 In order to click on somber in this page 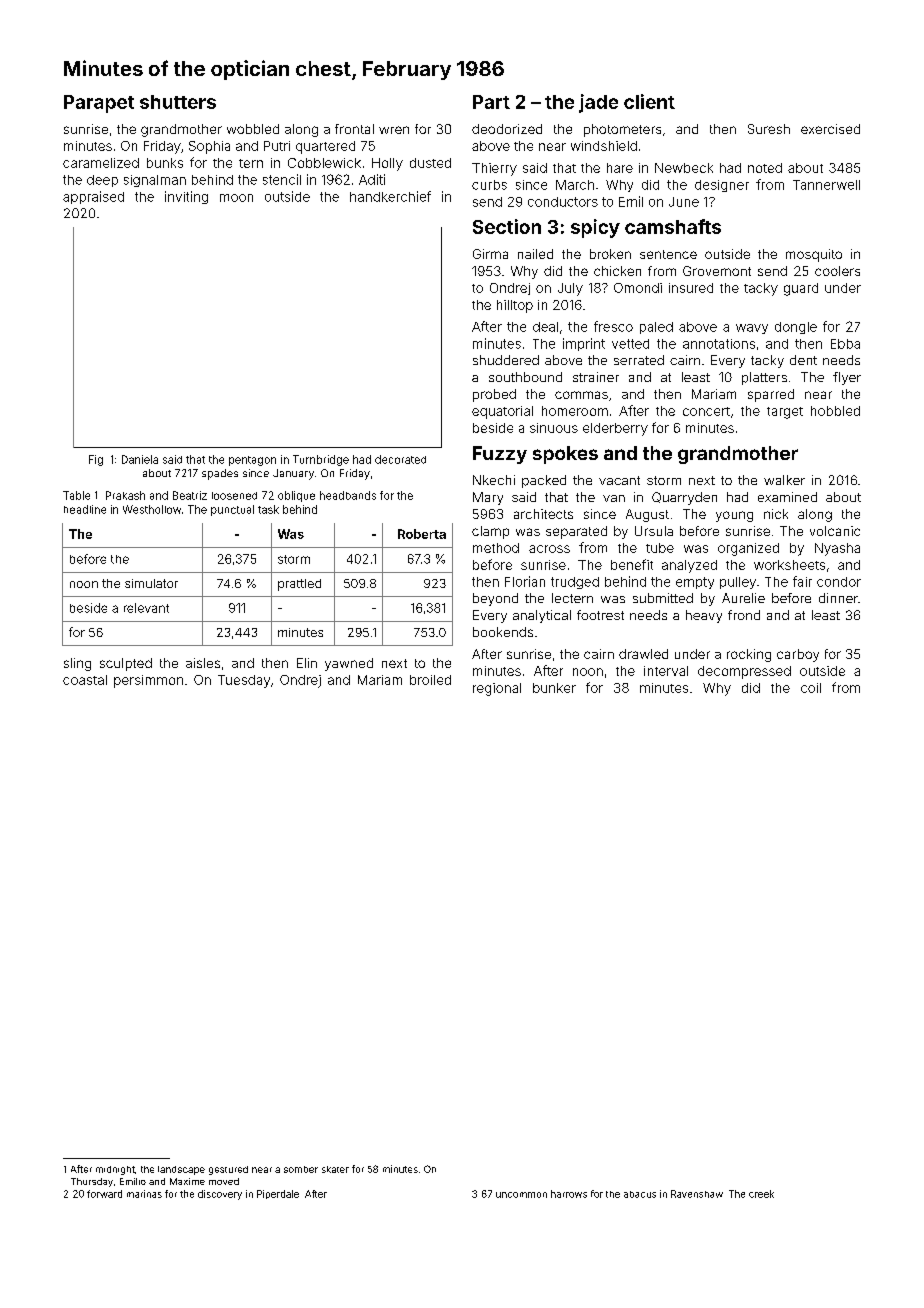, I will do `click(301, 1169)`.
